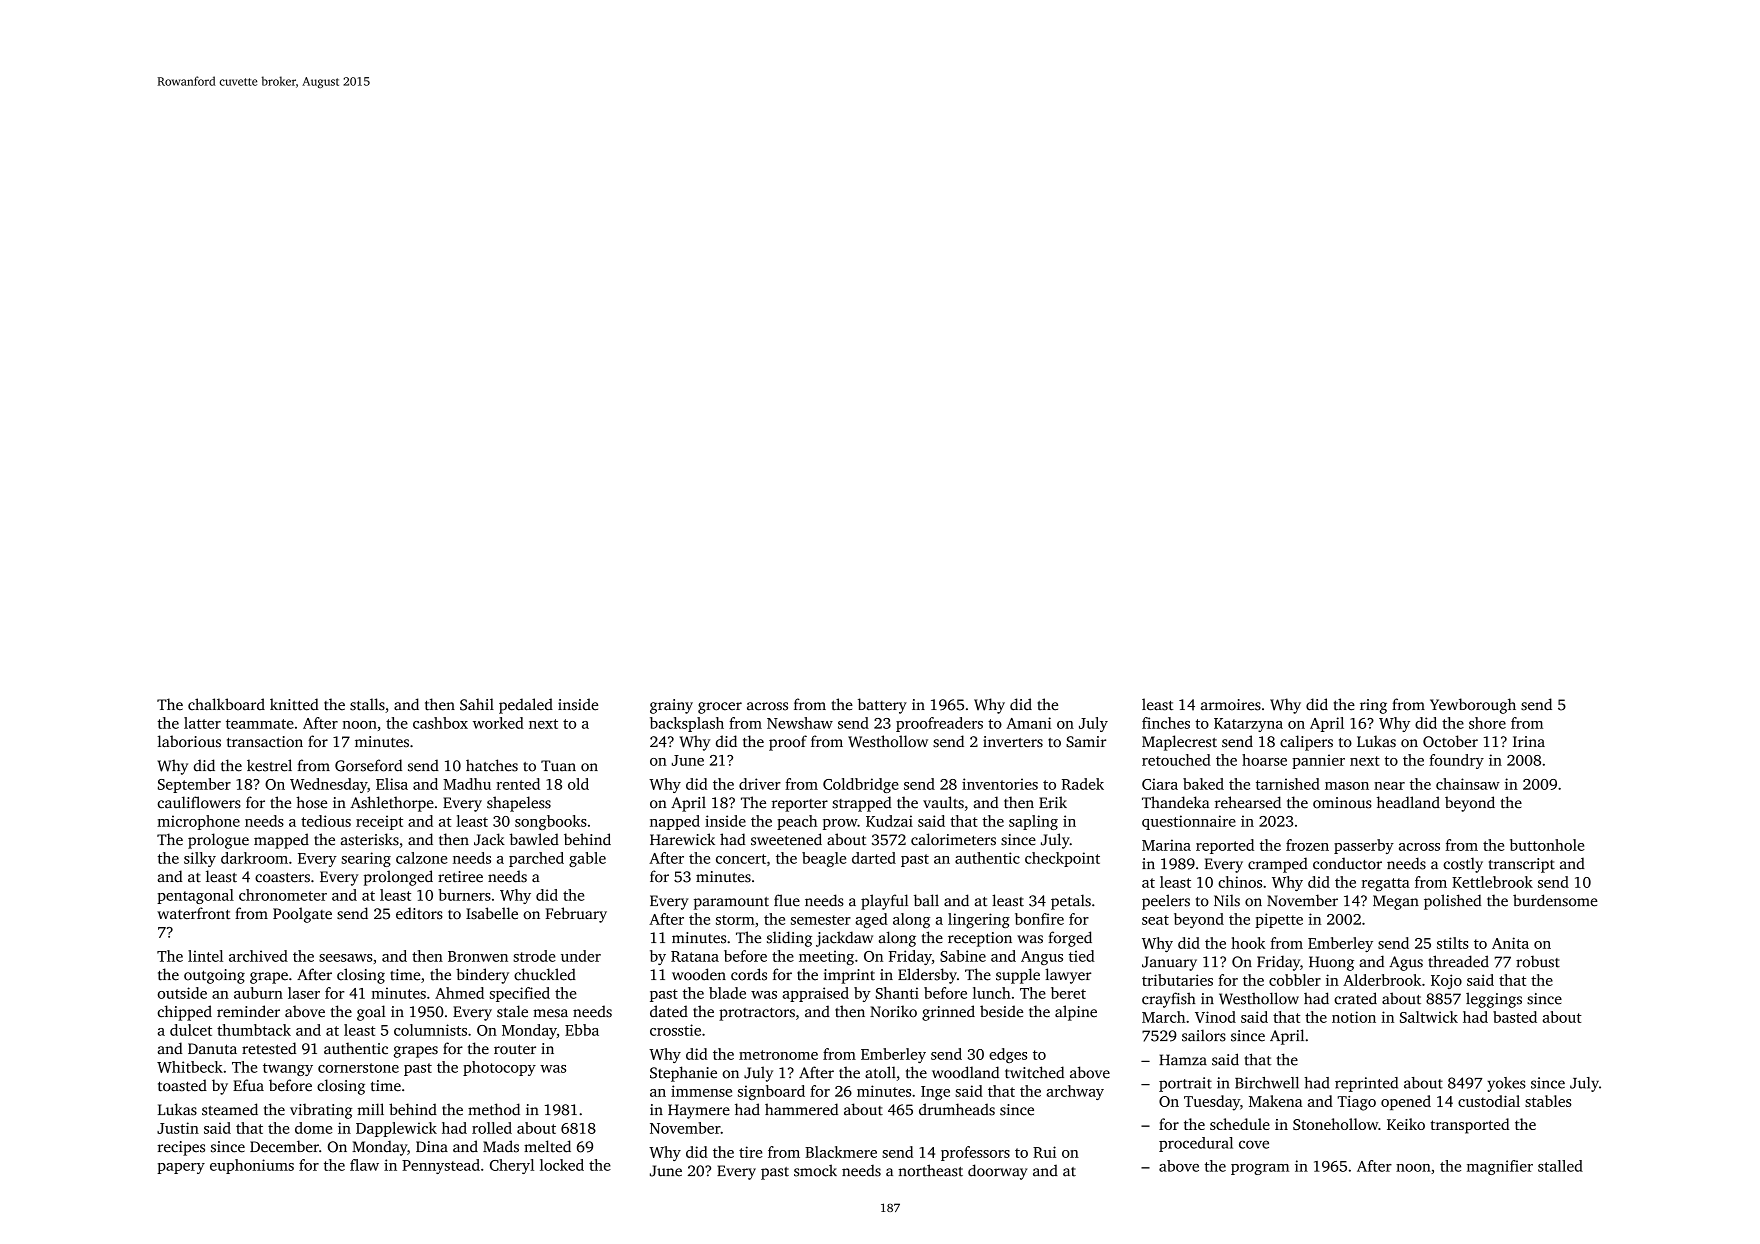 This screenshot has width=1760, height=1244. Describe the element at coordinates (957, 1109) in the screenshot. I see `drumheads` at that location.
